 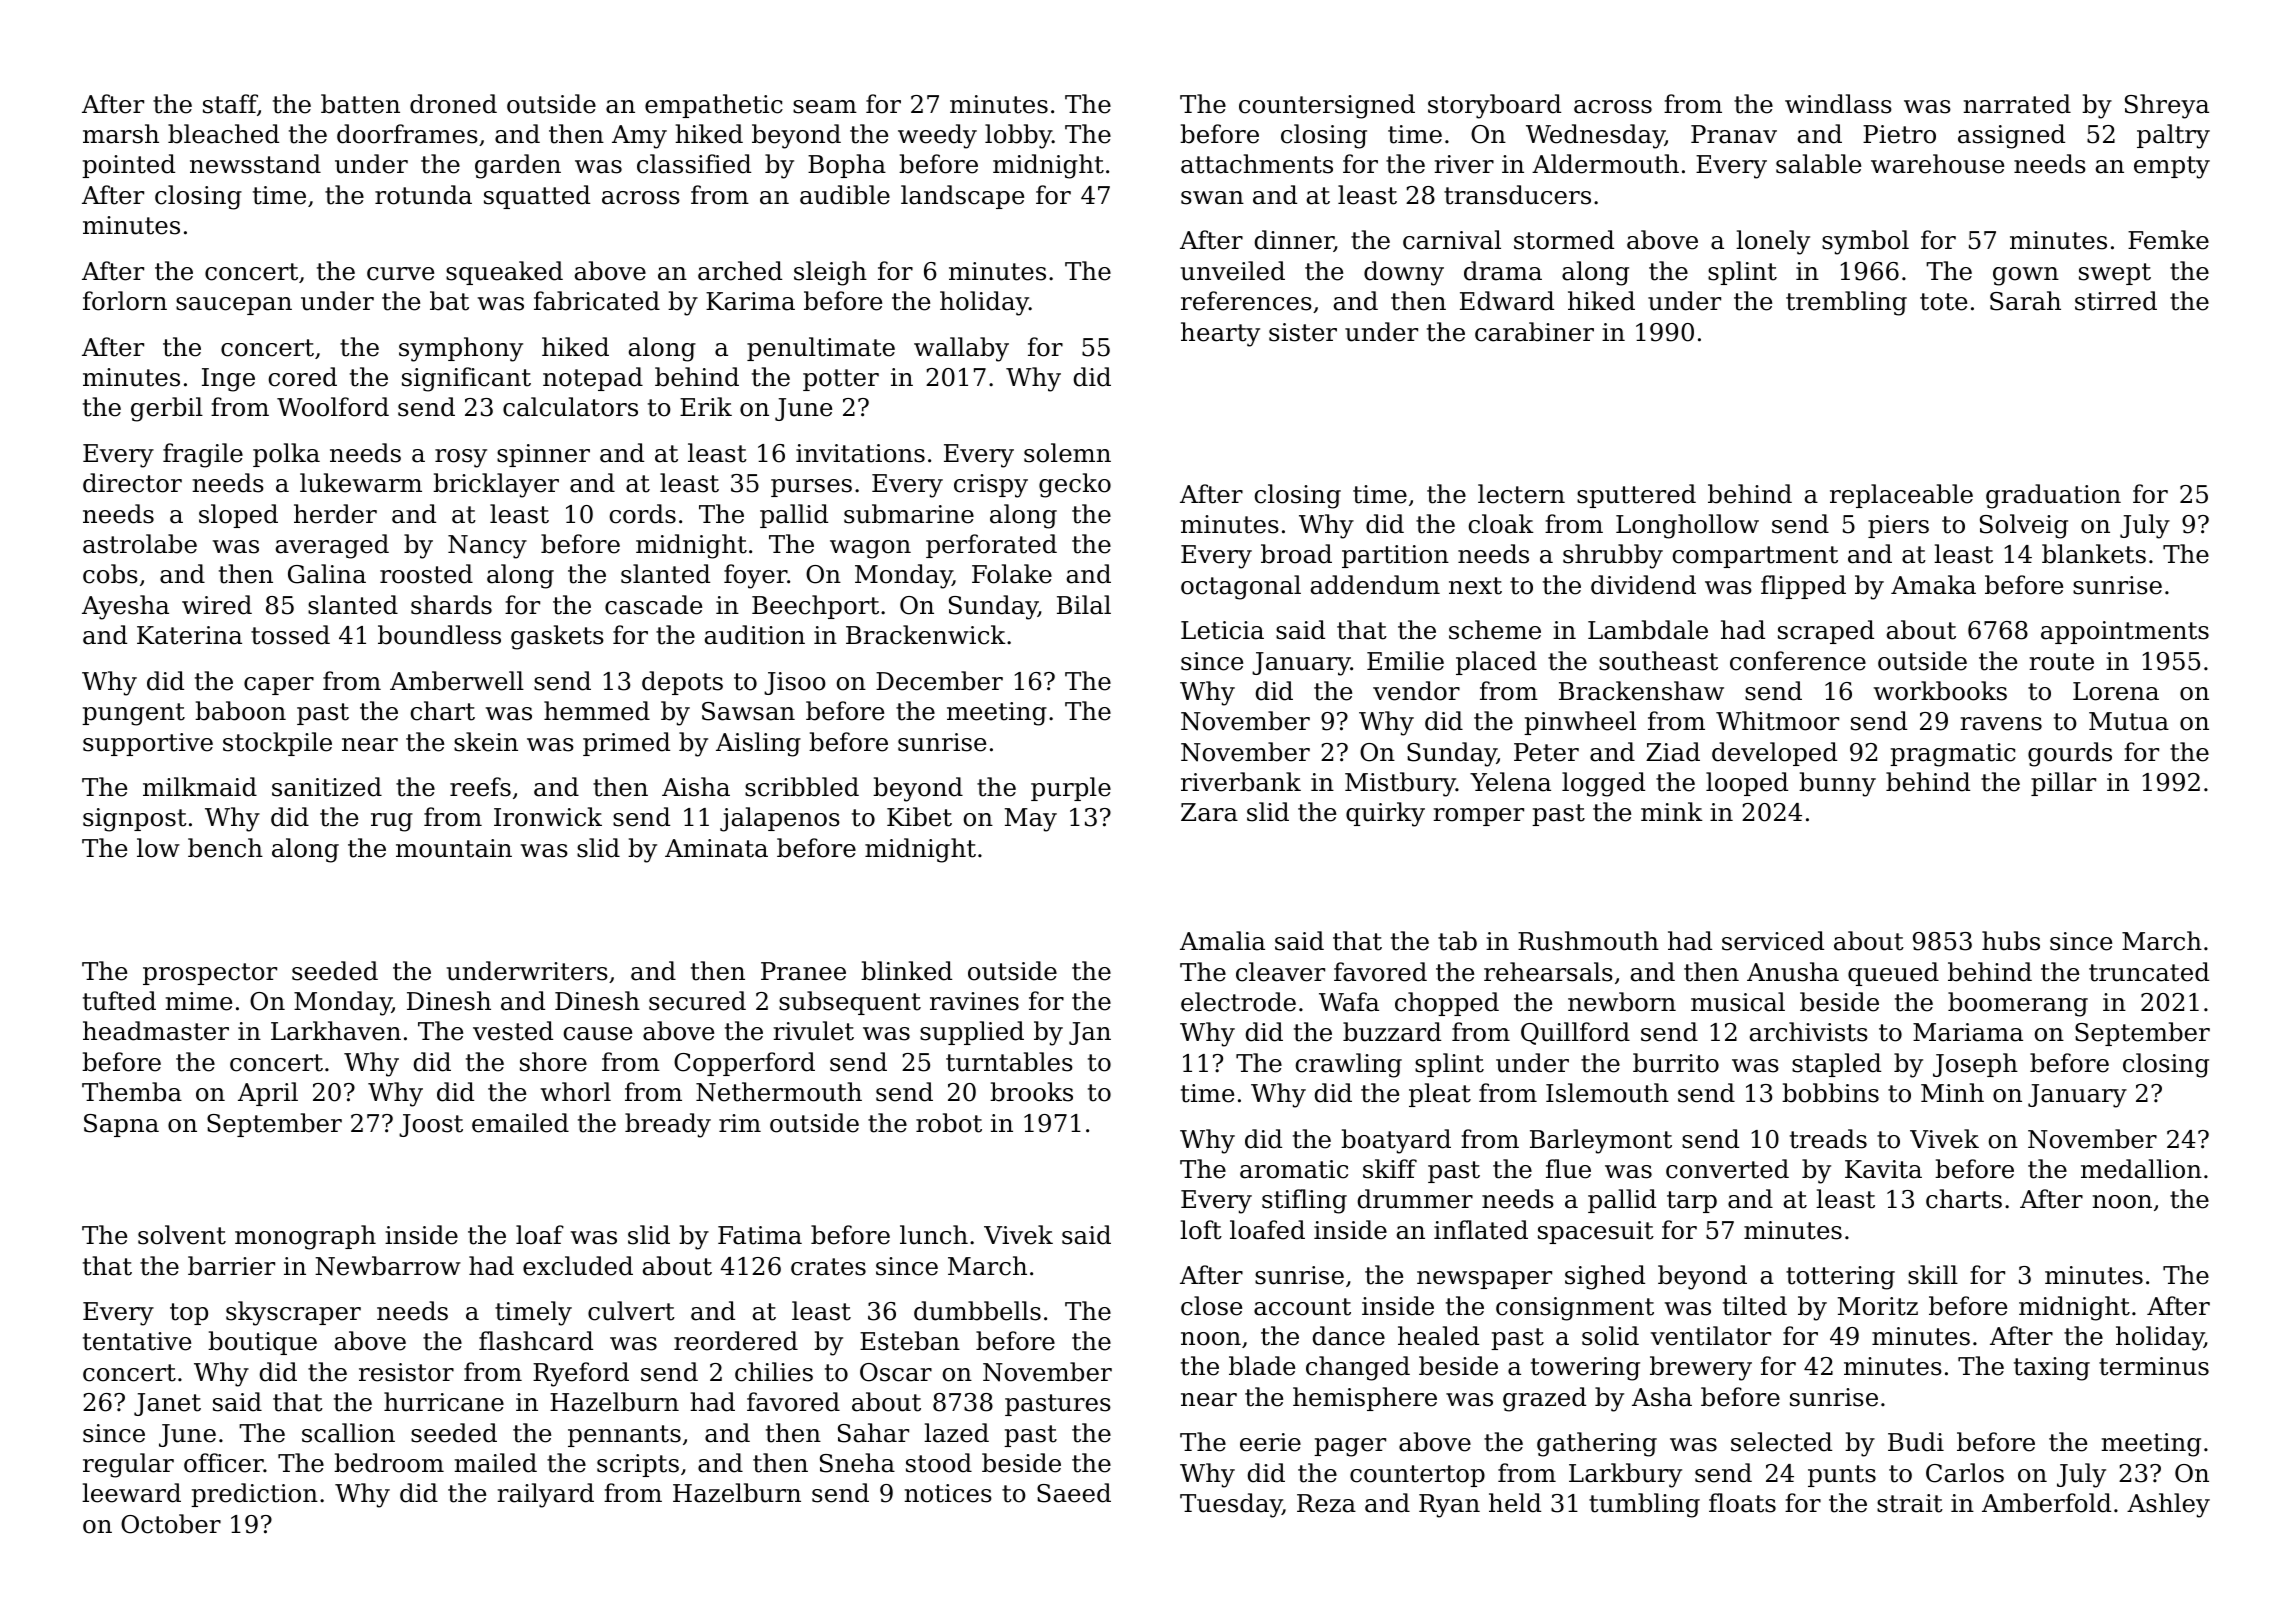 I want to click on Ryeford, so click(x=581, y=1374).
